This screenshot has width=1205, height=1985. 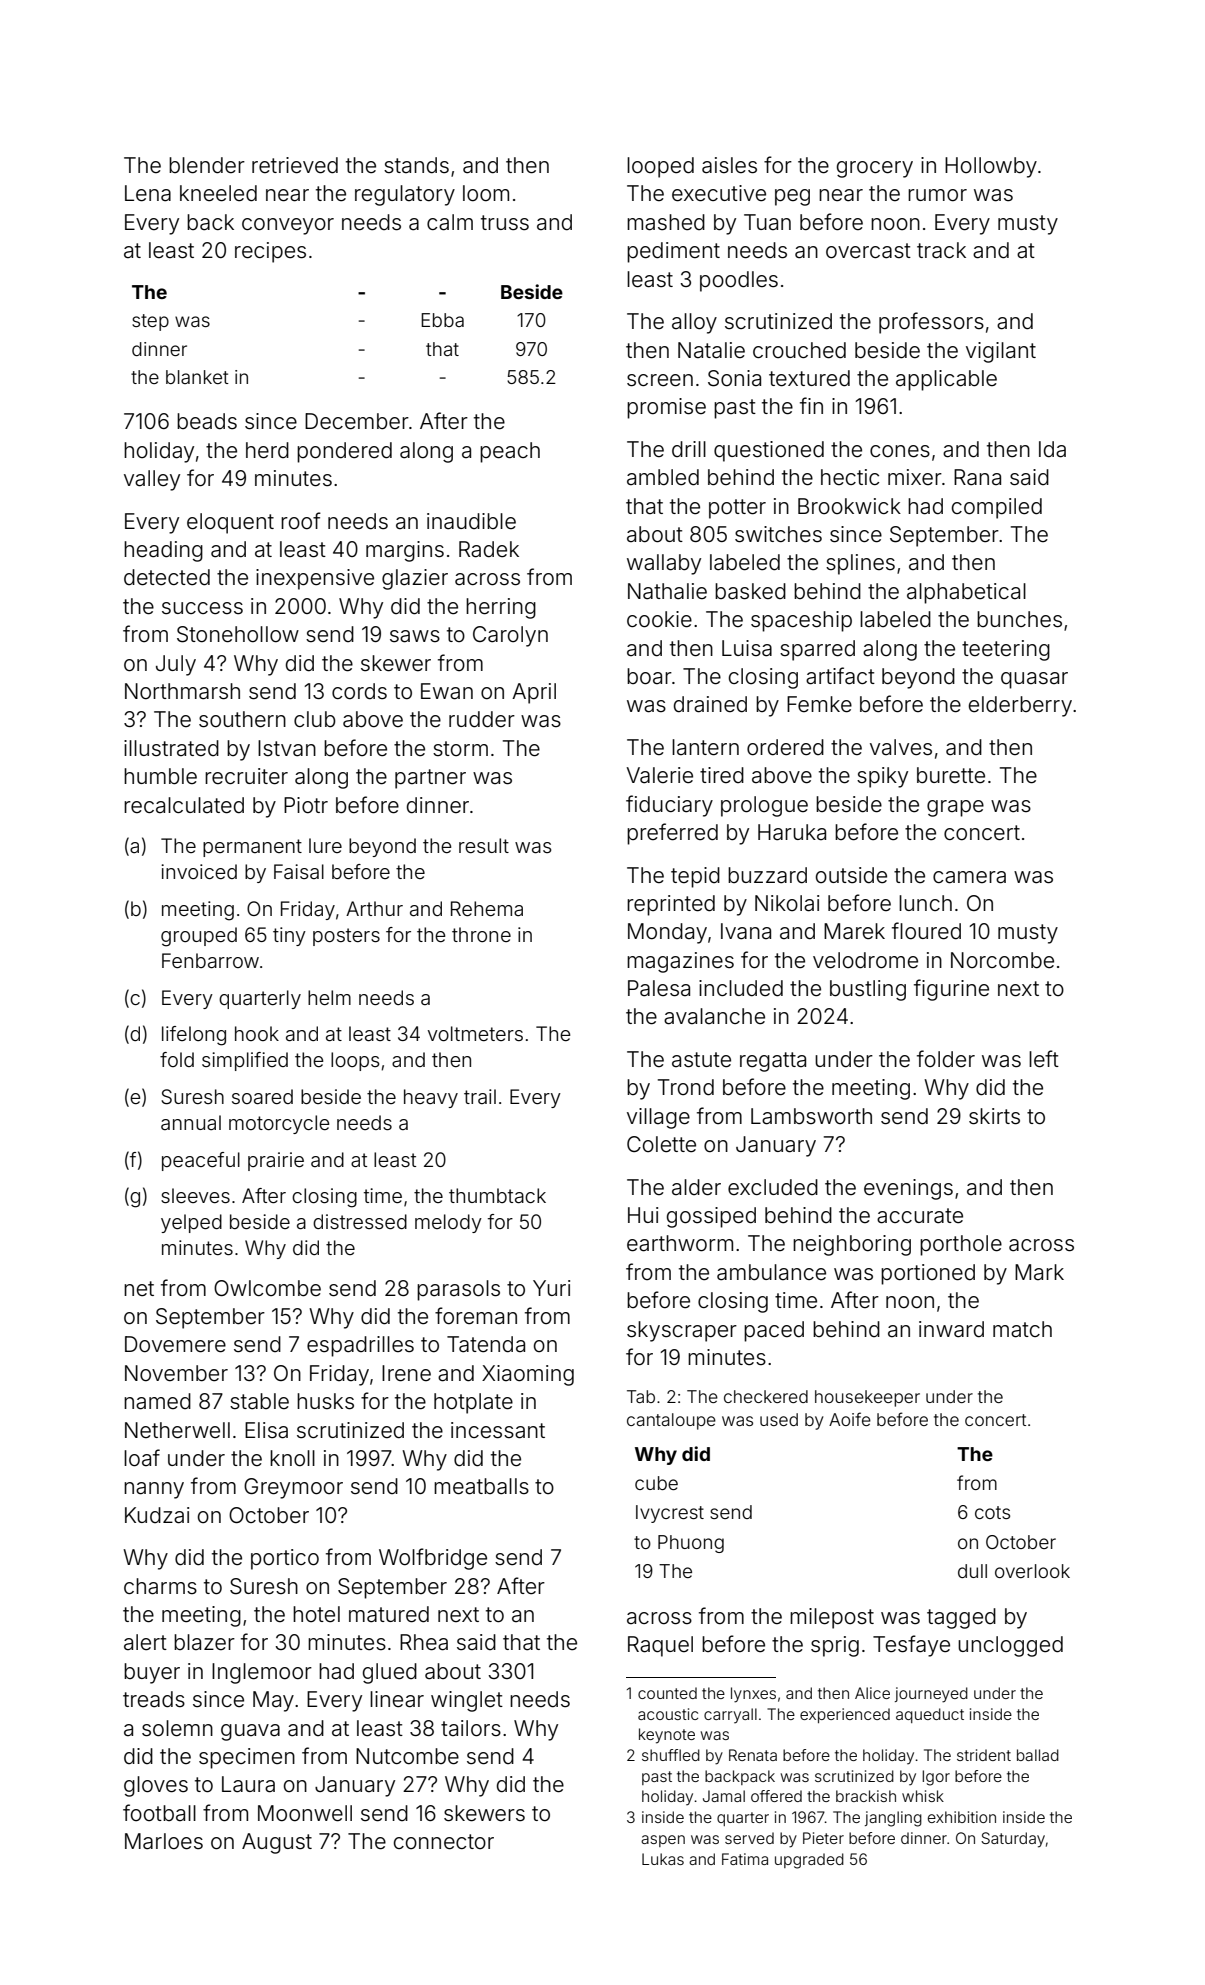 What do you see at coordinates (660, 167) in the screenshot?
I see `looped` at bounding box center [660, 167].
